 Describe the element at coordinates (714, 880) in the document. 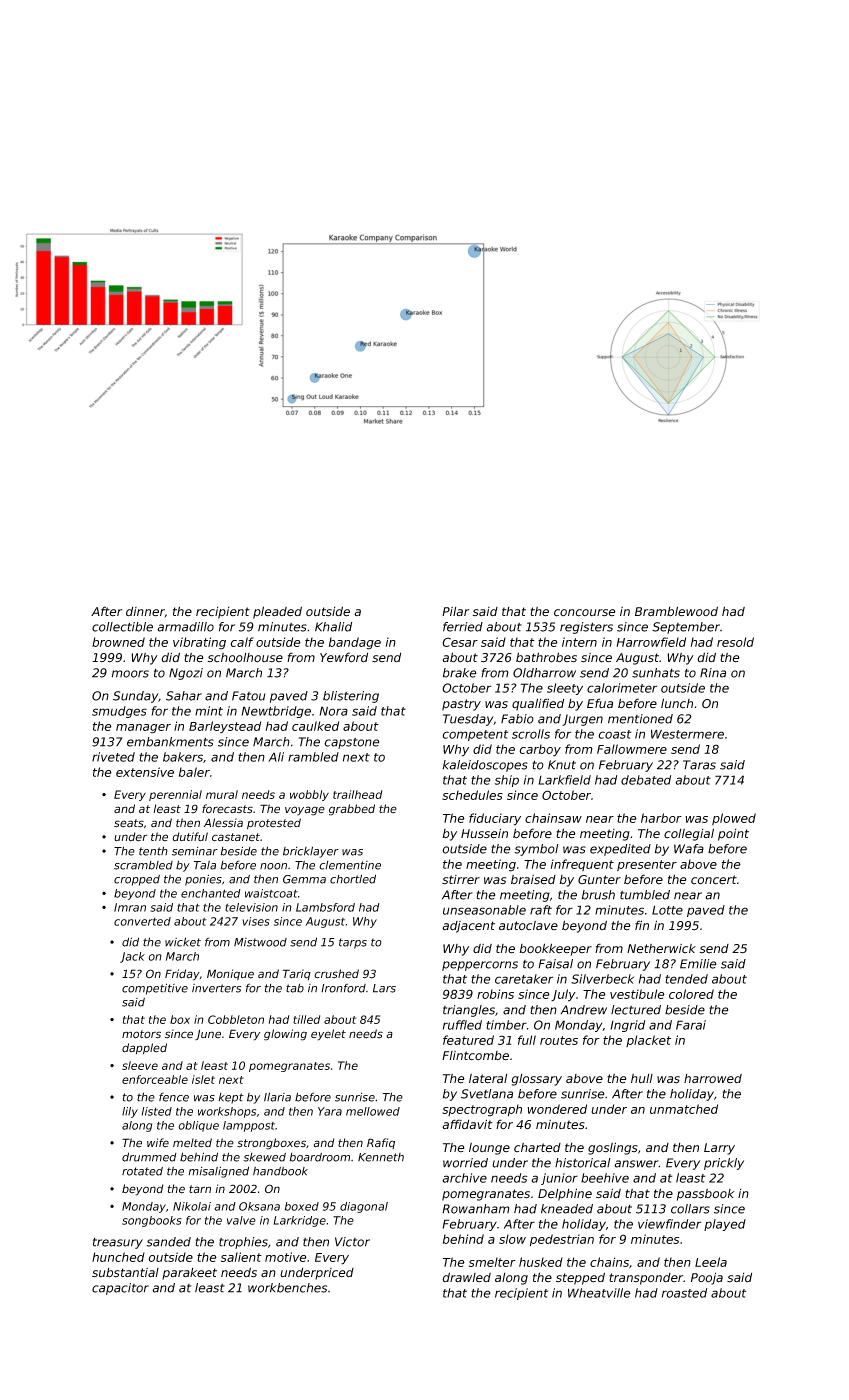

I see `concert` at that location.
